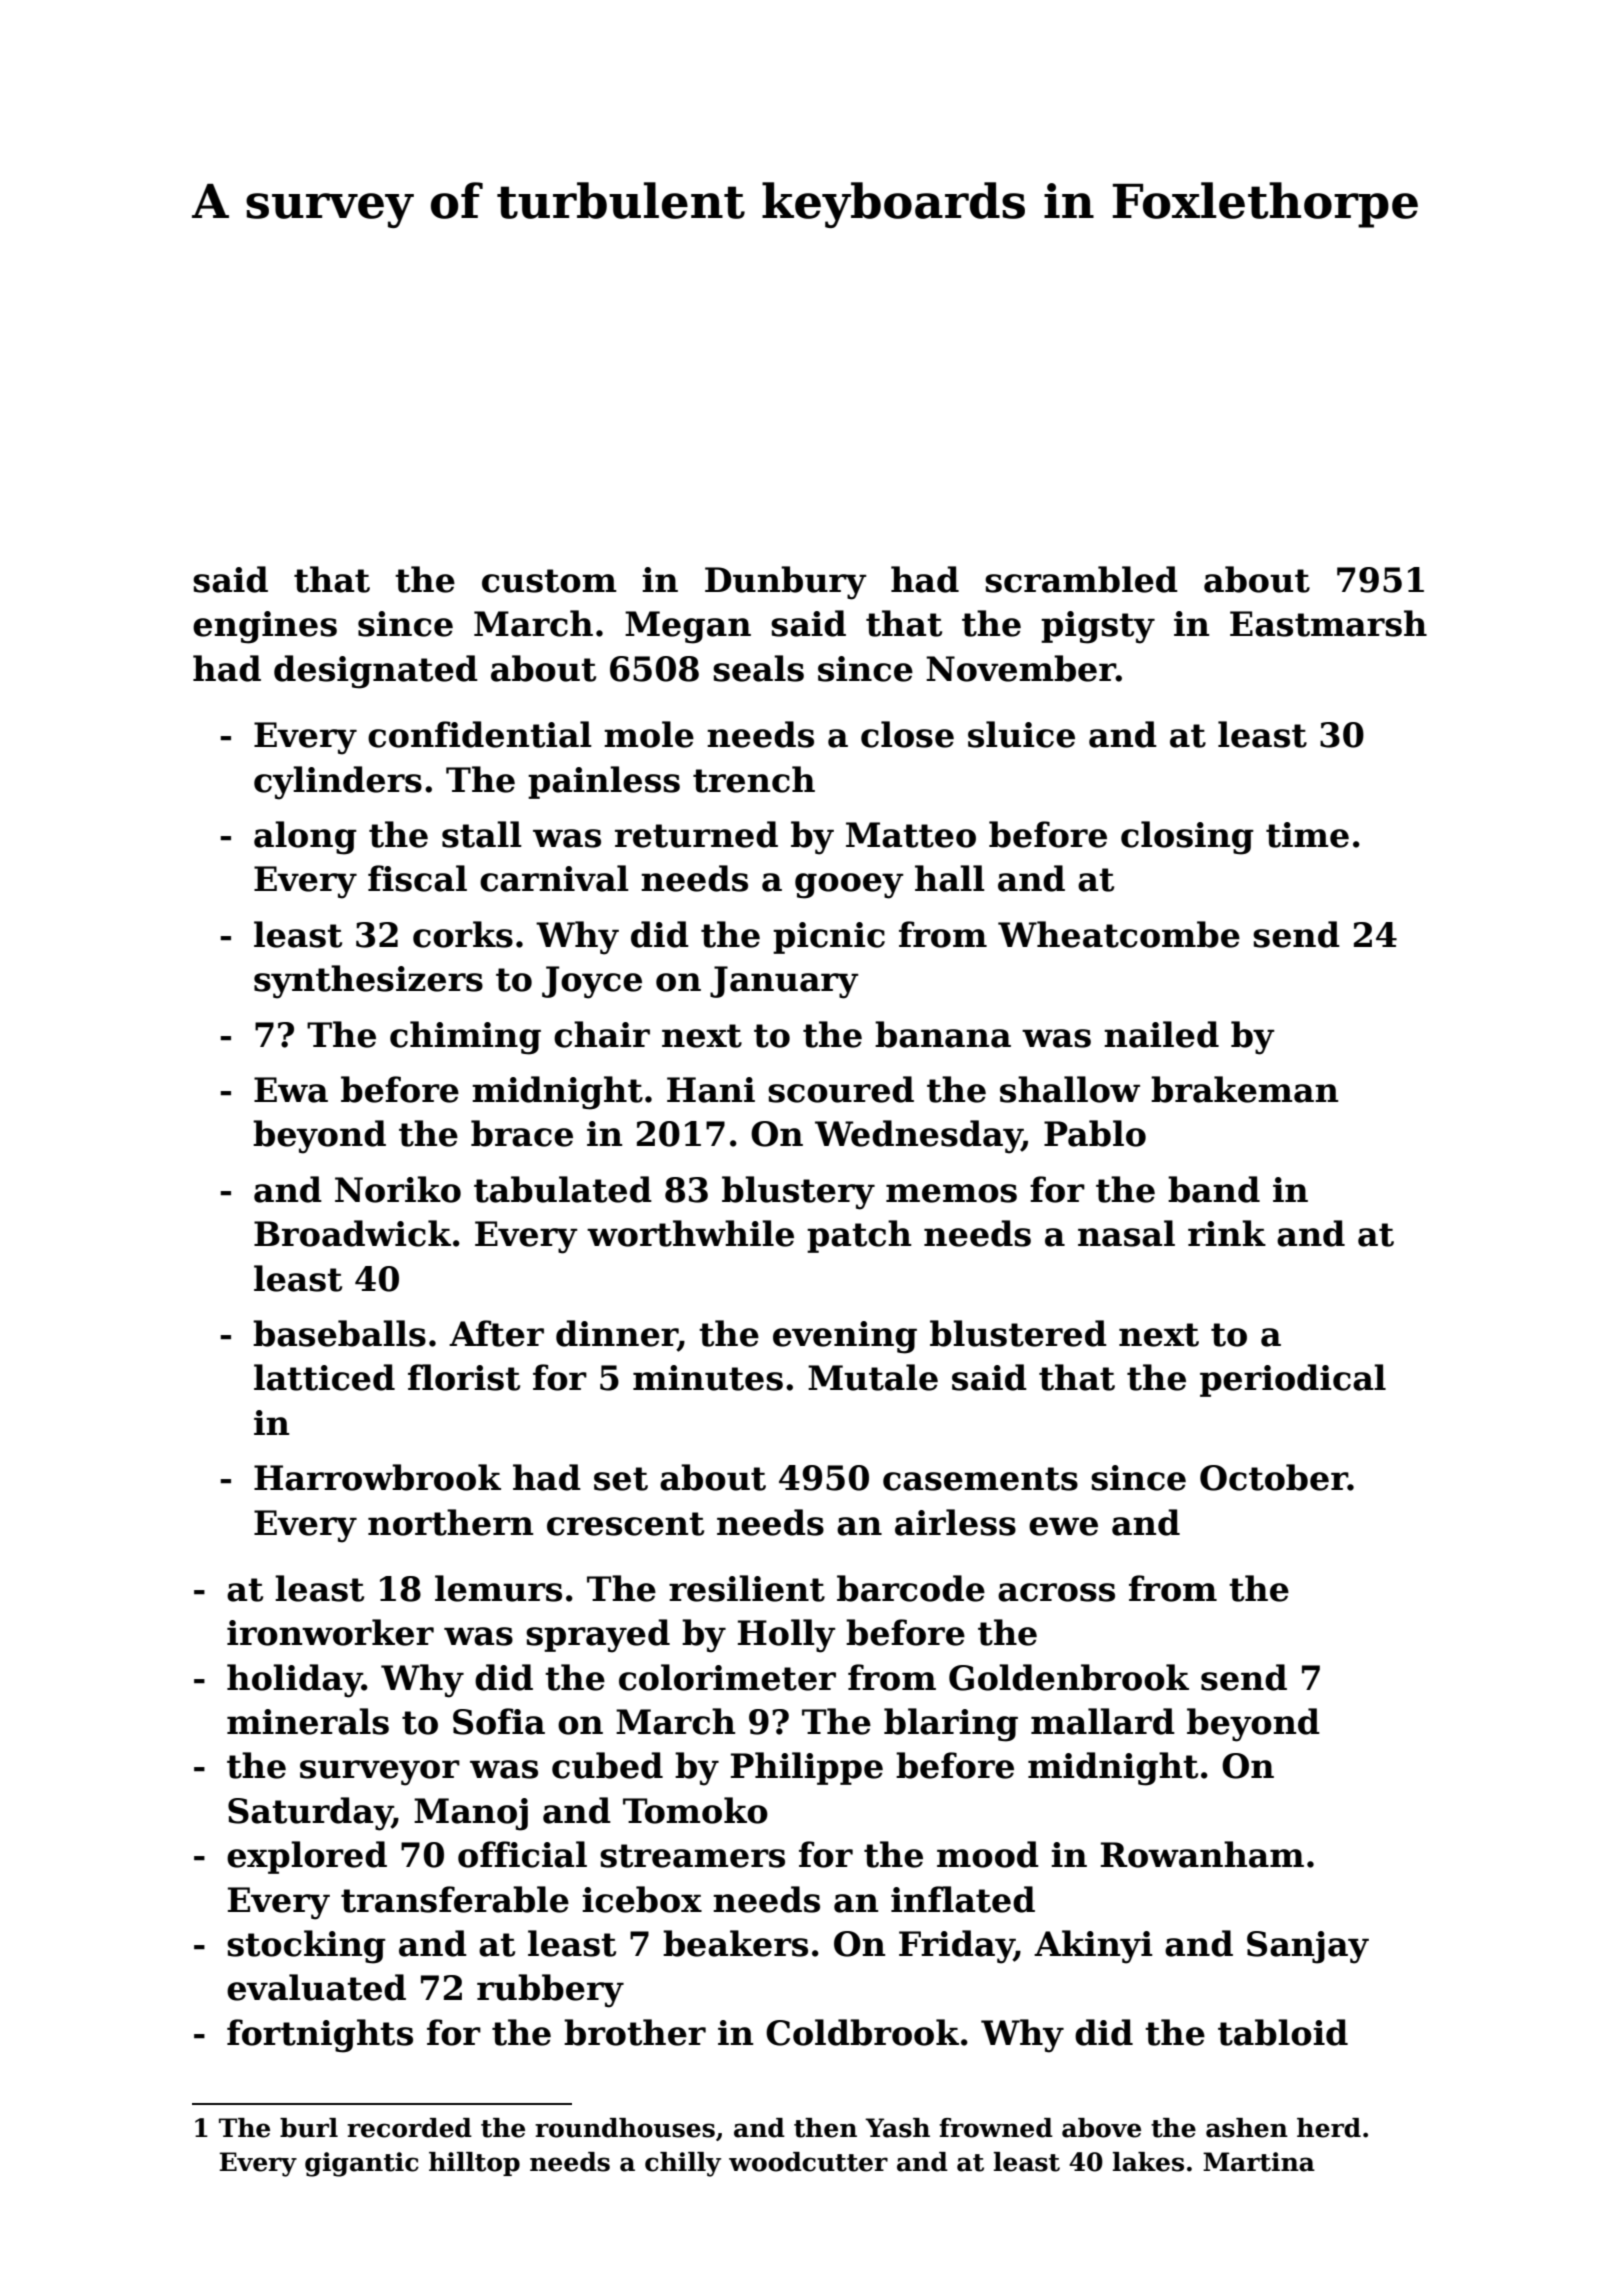 The width and height of the page is (1620, 2292). I want to click on mallard, so click(1103, 1721).
